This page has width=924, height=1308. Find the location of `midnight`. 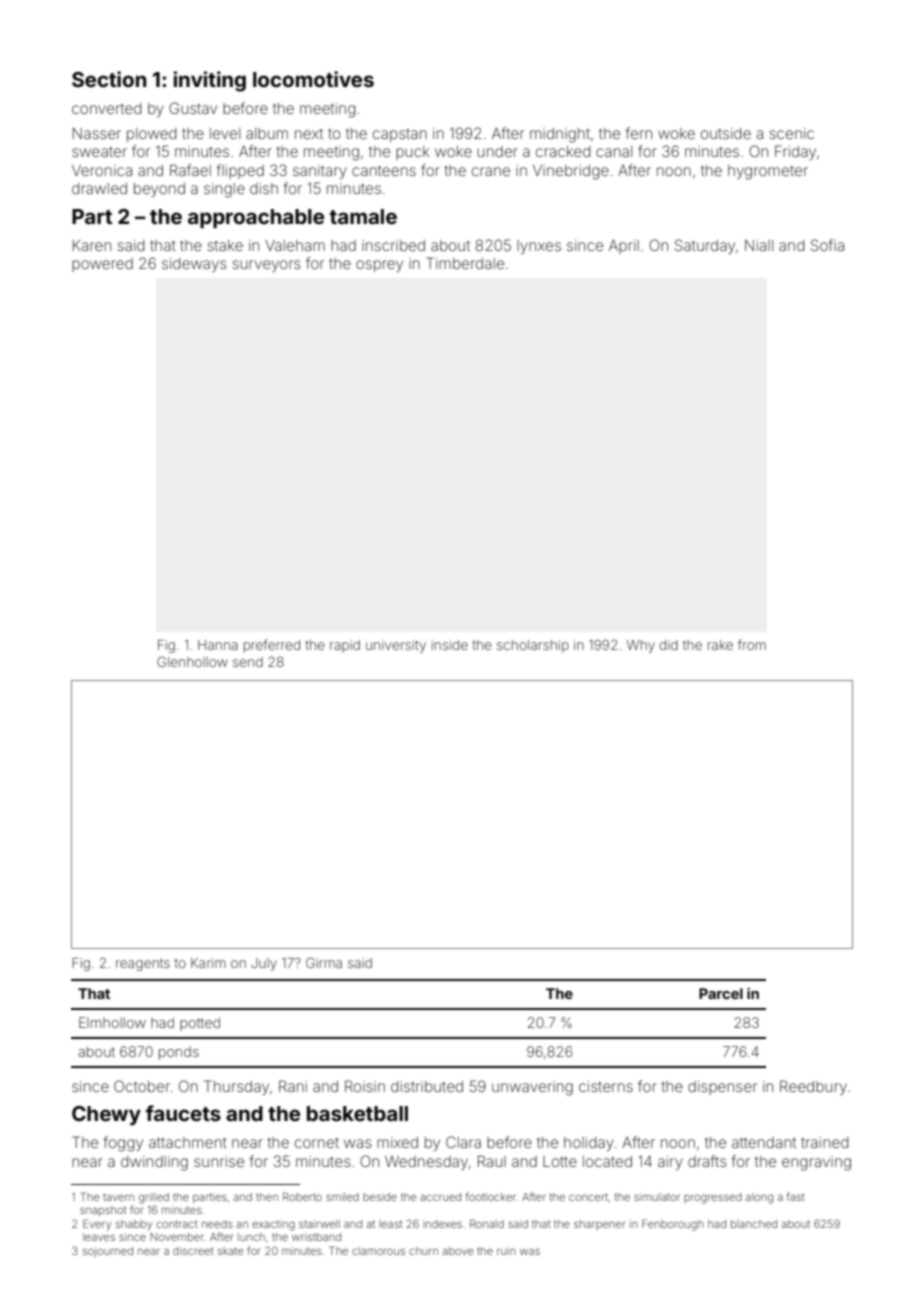

midnight is located at coordinates (560, 135).
